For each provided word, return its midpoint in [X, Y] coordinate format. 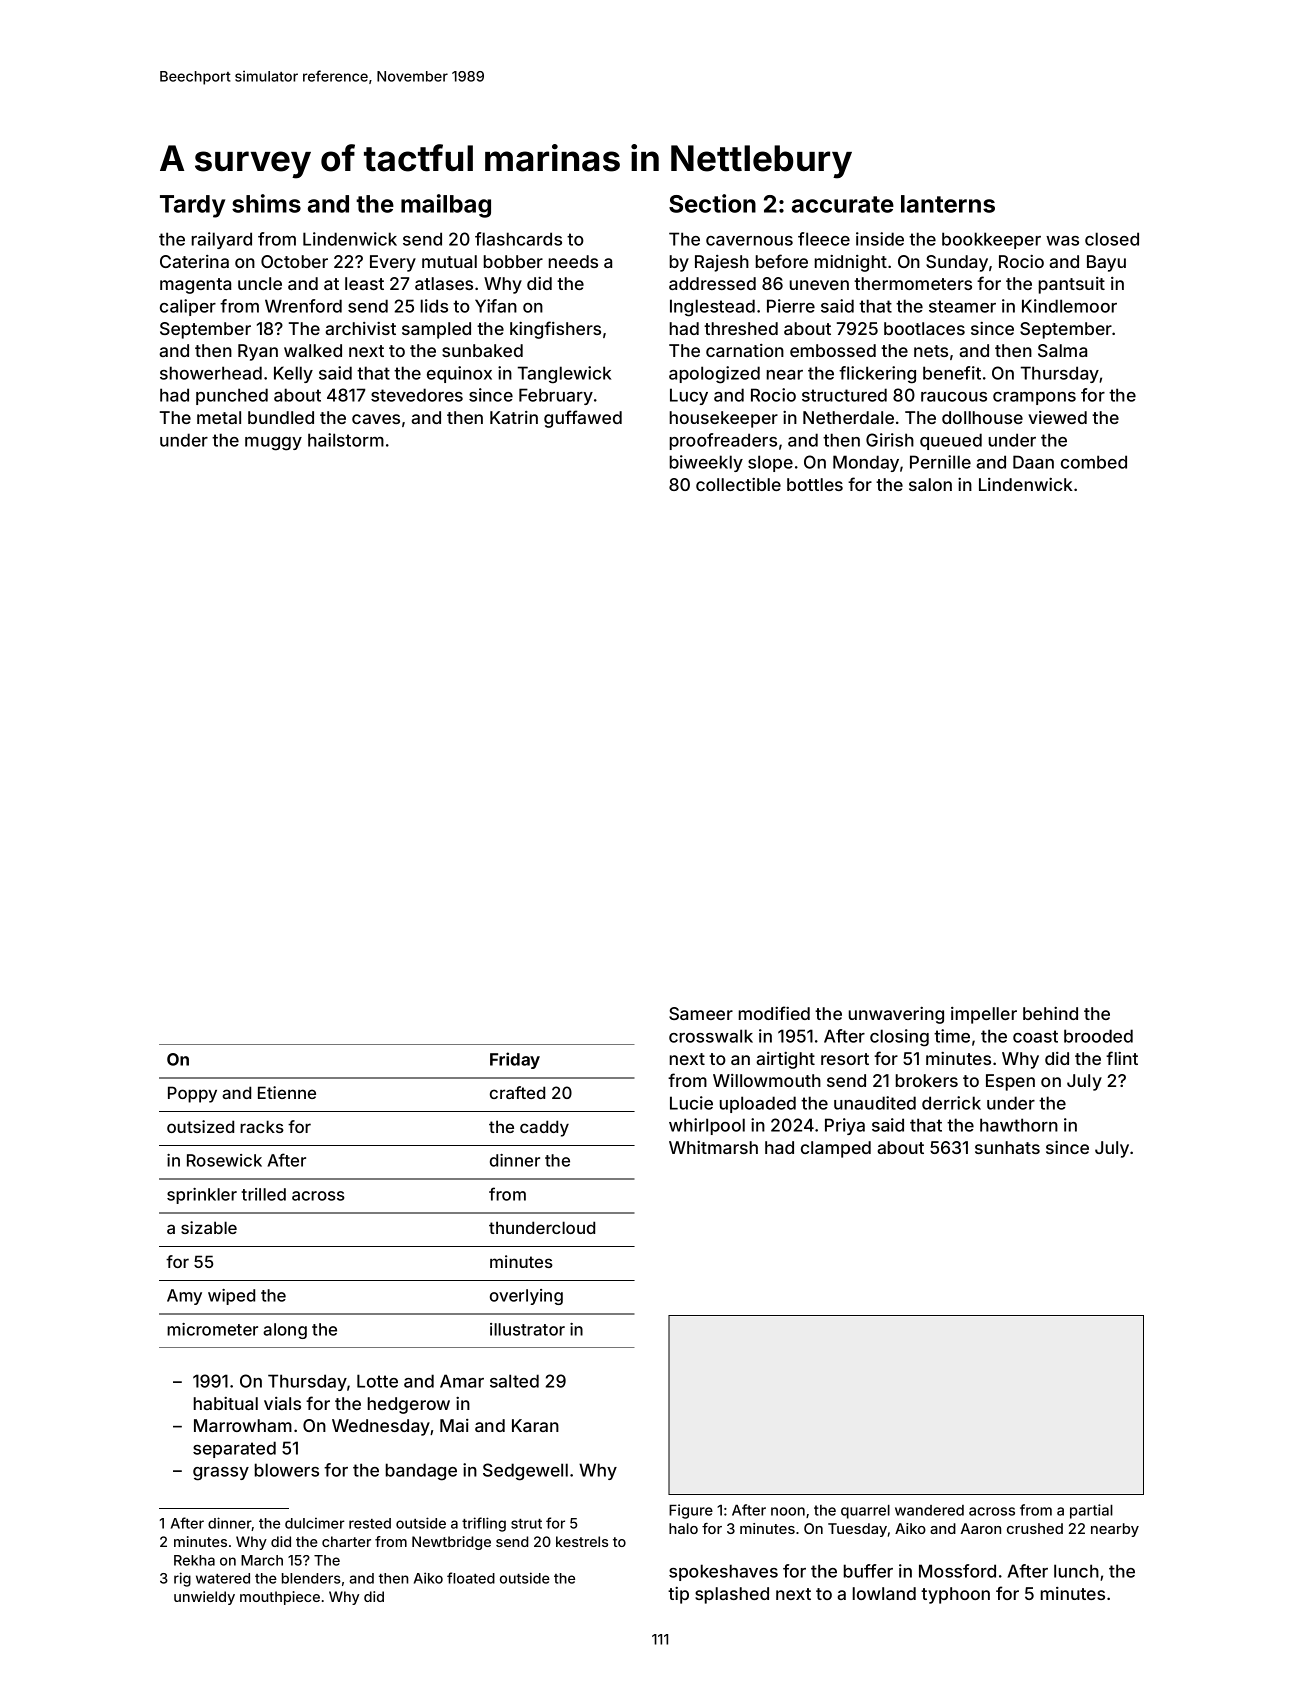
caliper [188, 307]
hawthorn [1019, 1125]
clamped [836, 1149]
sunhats [1007, 1147]
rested [370, 1523]
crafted [517, 1092]
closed [1112, 239]
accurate [843, 204]
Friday [515, 1060]
